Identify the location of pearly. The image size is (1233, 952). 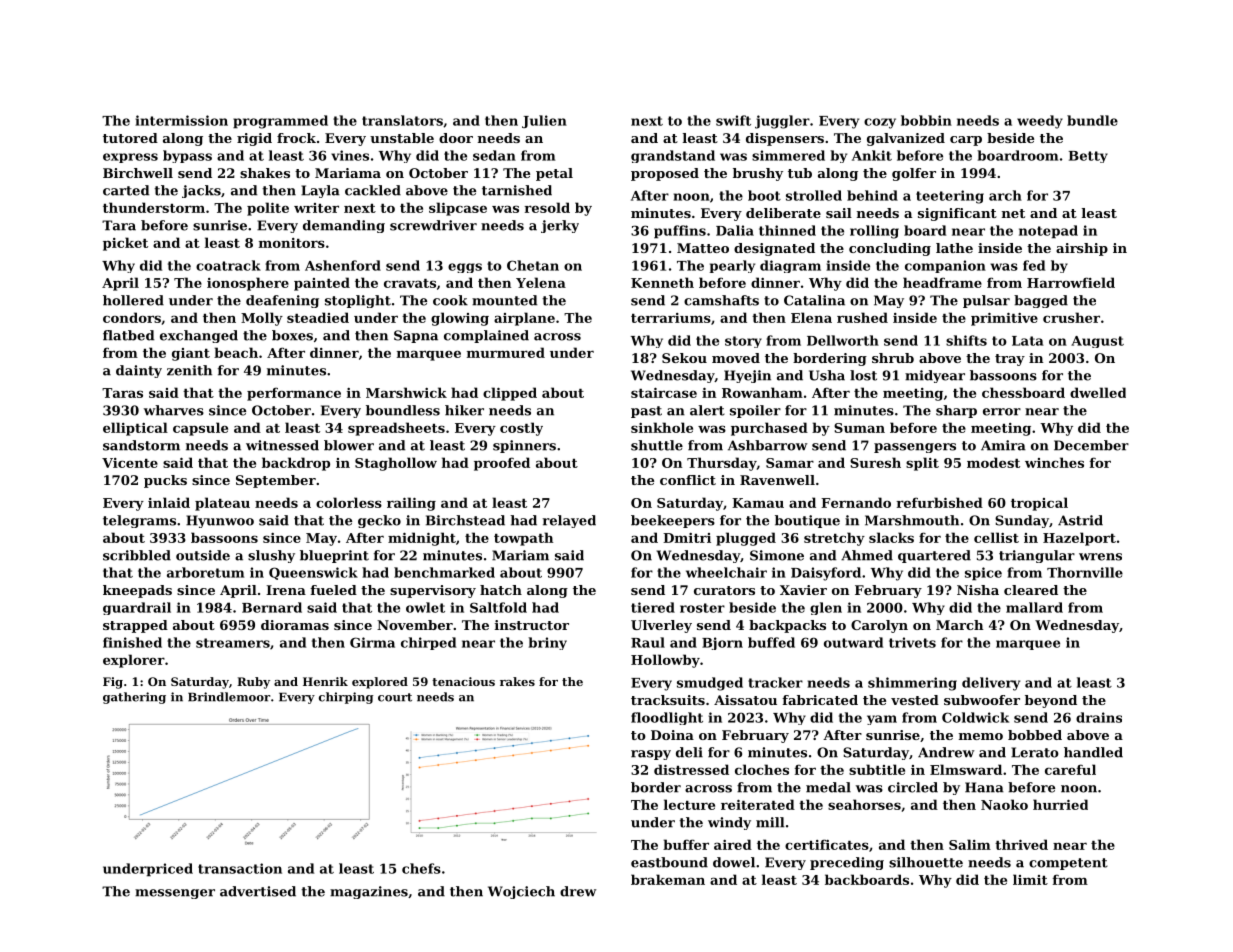
(732, 266).
